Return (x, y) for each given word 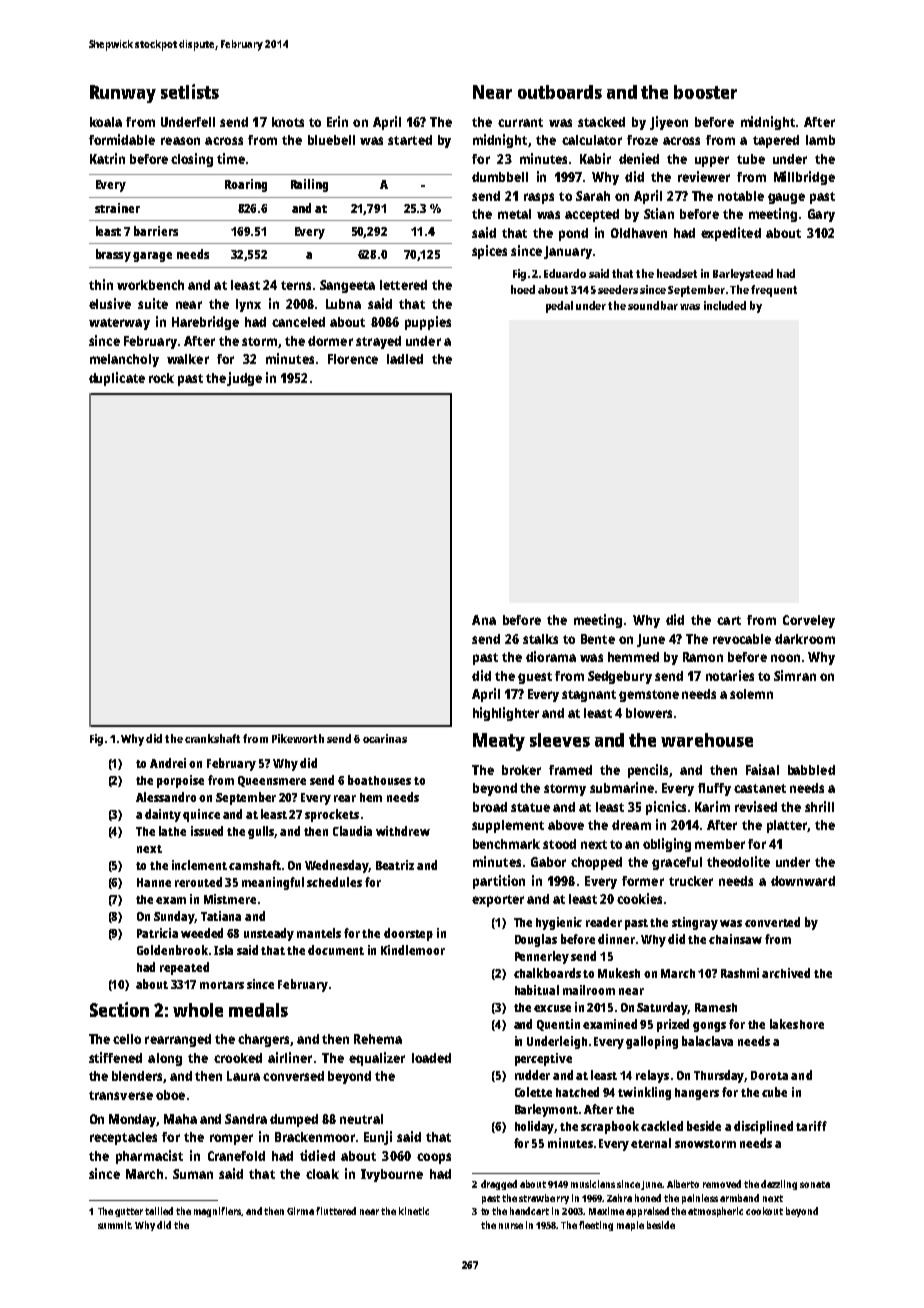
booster (705, 92)
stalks (540, 639)
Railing (309, 185)
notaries (730, 675)
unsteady (269, 934)
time (231, 158)
